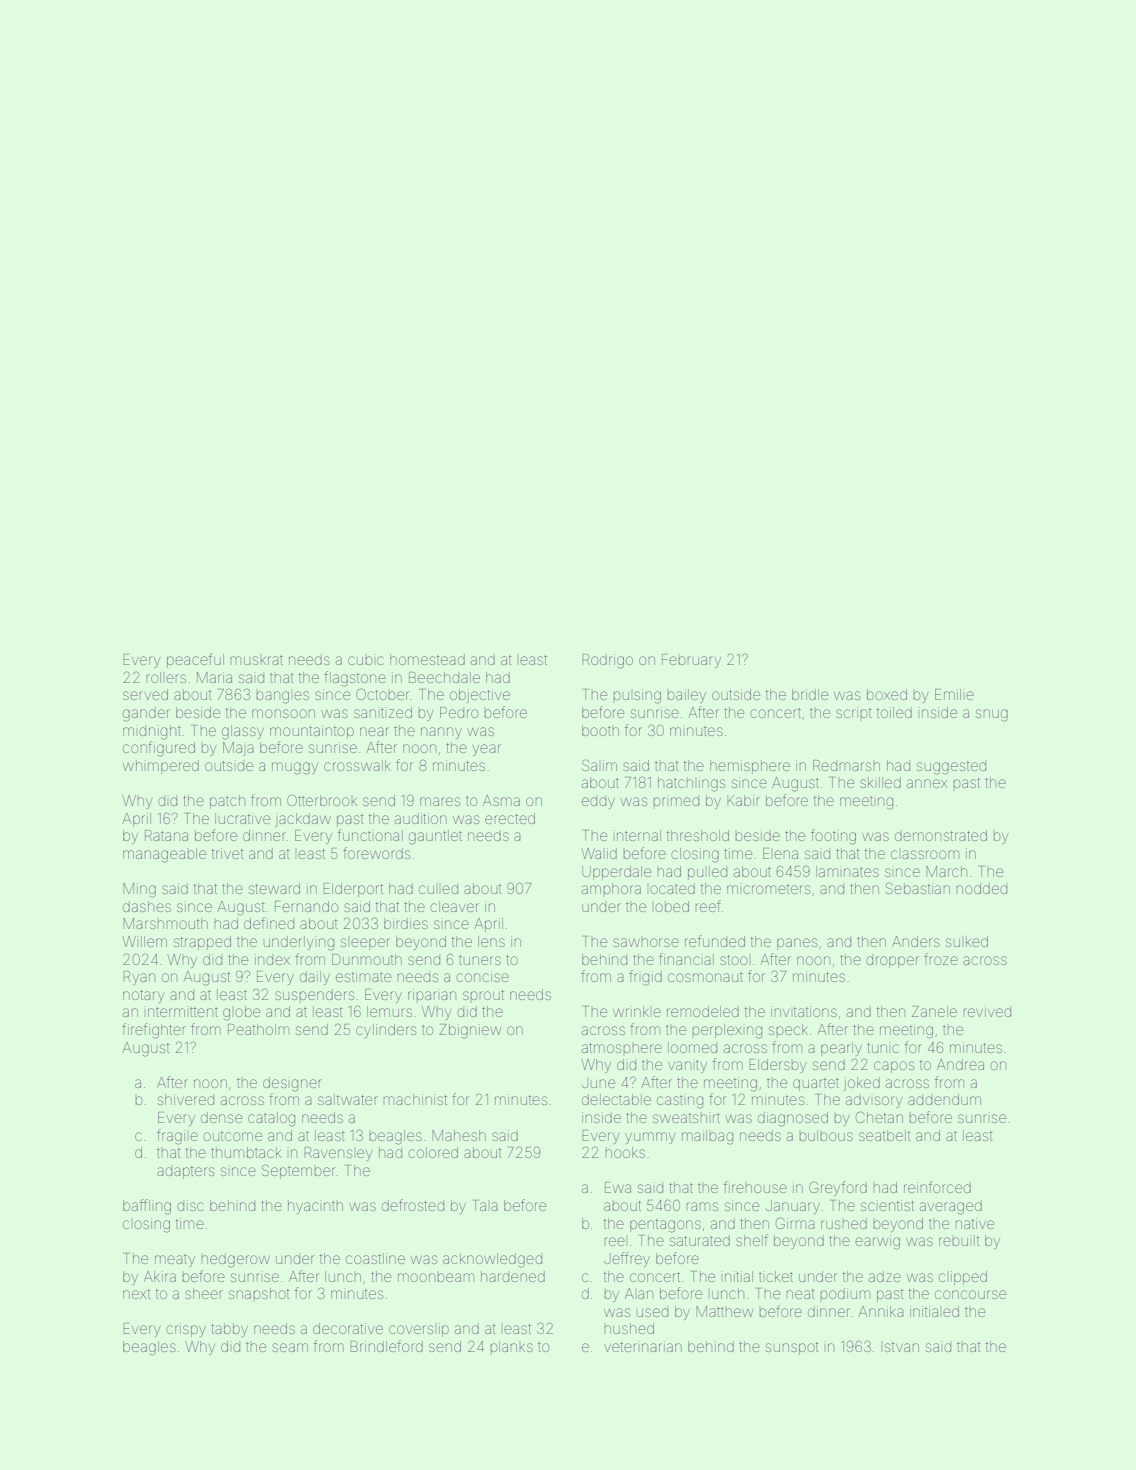 The width and height of the document is (1136, 1470). Describe the element at coordinates (256, 660) in the document. I see `muskrat` at that location.
